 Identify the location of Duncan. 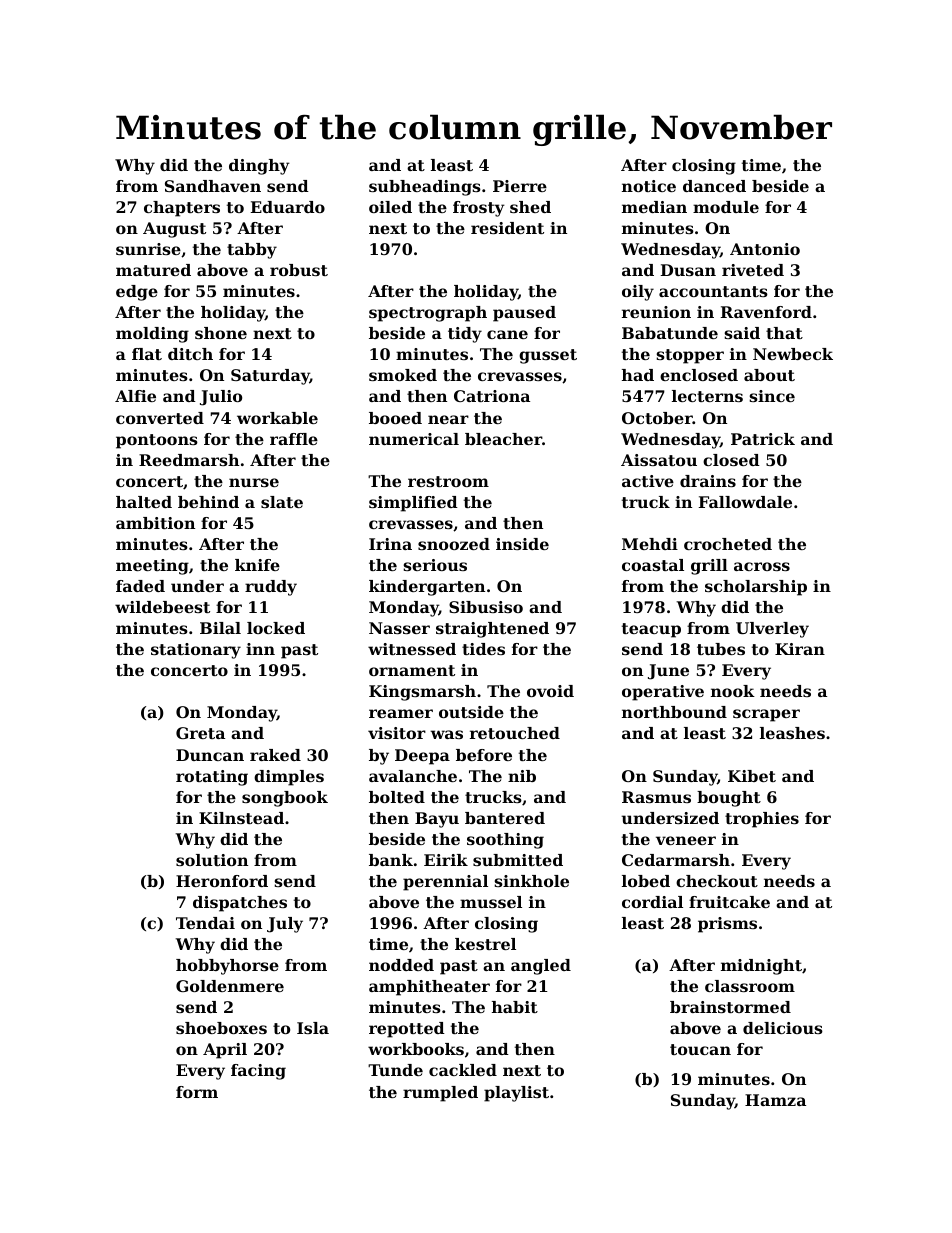
(210, 755).
